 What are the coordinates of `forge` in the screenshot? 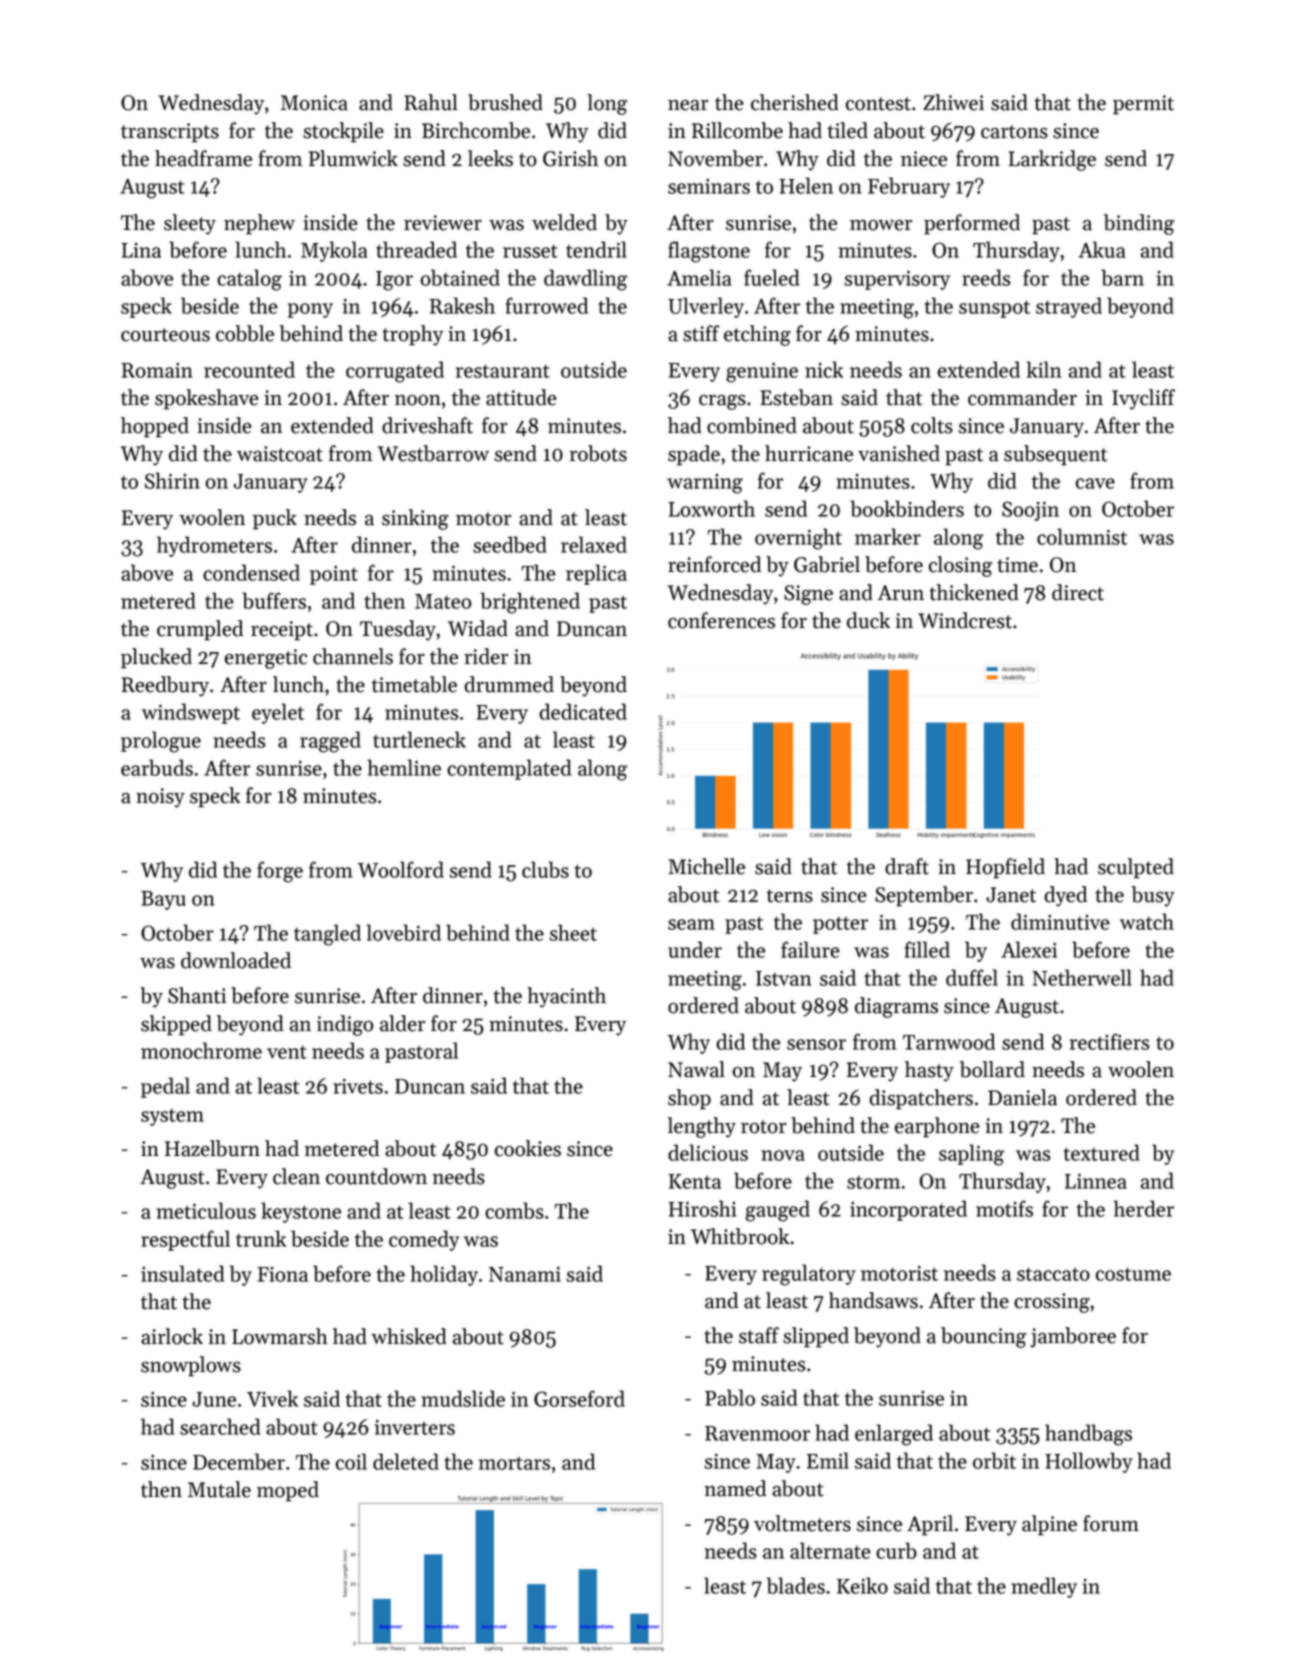 It's located at (280, 872).
